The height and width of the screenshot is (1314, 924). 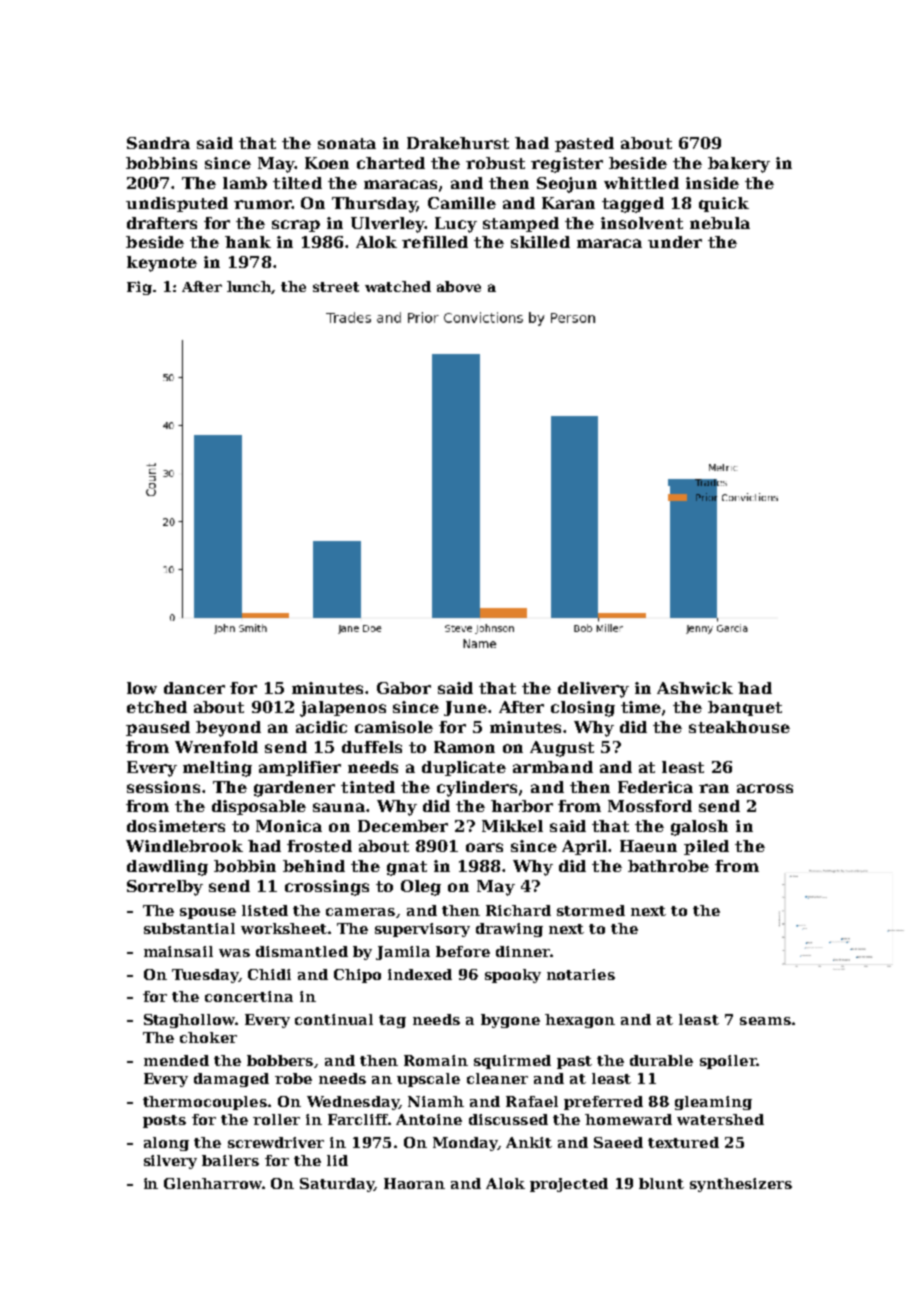 I want to click on lunch, so click(x=249, y=287).
